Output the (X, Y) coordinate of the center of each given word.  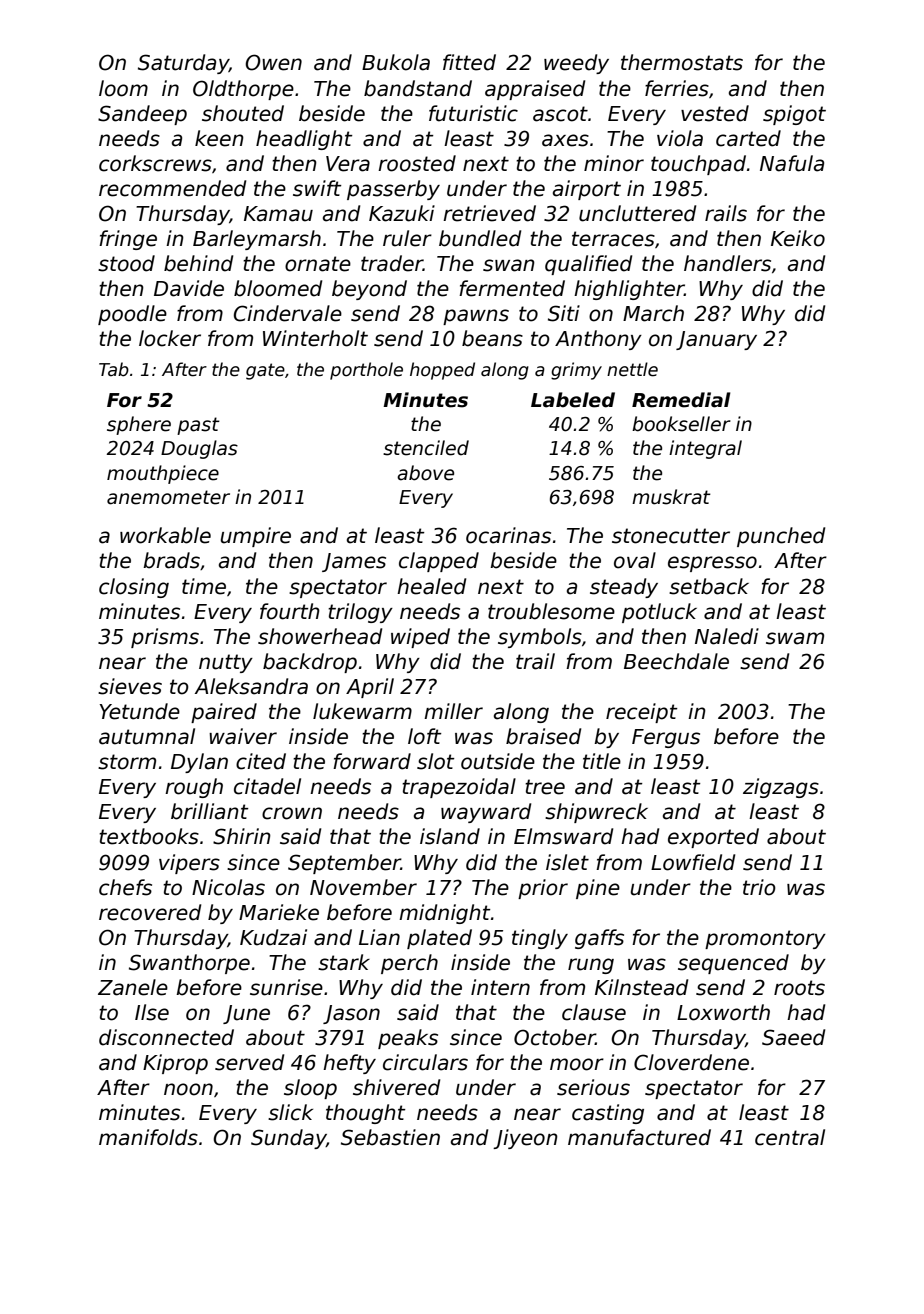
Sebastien (390, 1137)
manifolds (148, 1137)
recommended (172, 188)
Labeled (573, 400)
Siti (564, 313)
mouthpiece (163, 474)
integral (705, 449)
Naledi (727, 636)
